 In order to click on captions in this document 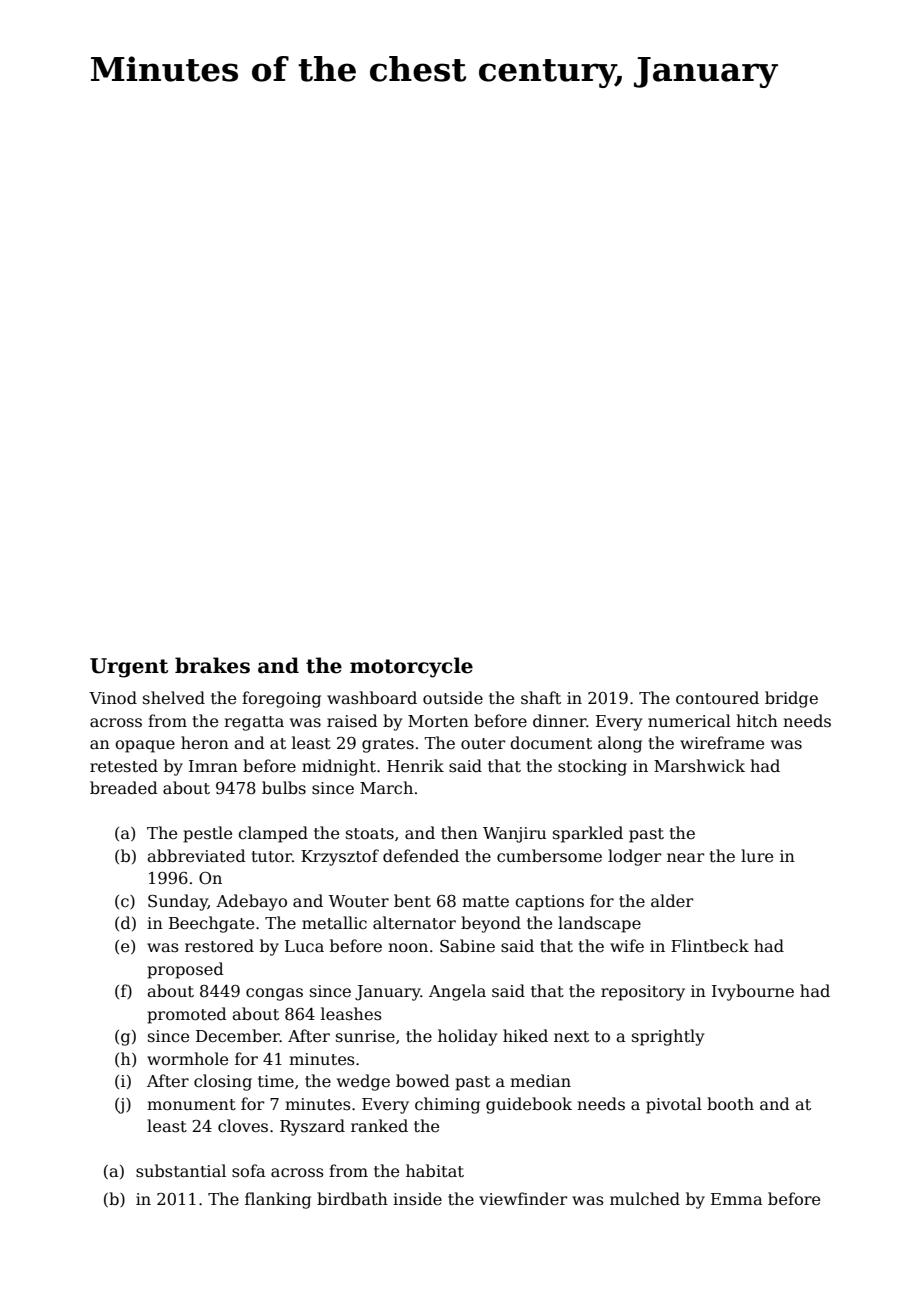, I will do `click(549, 903)`.
